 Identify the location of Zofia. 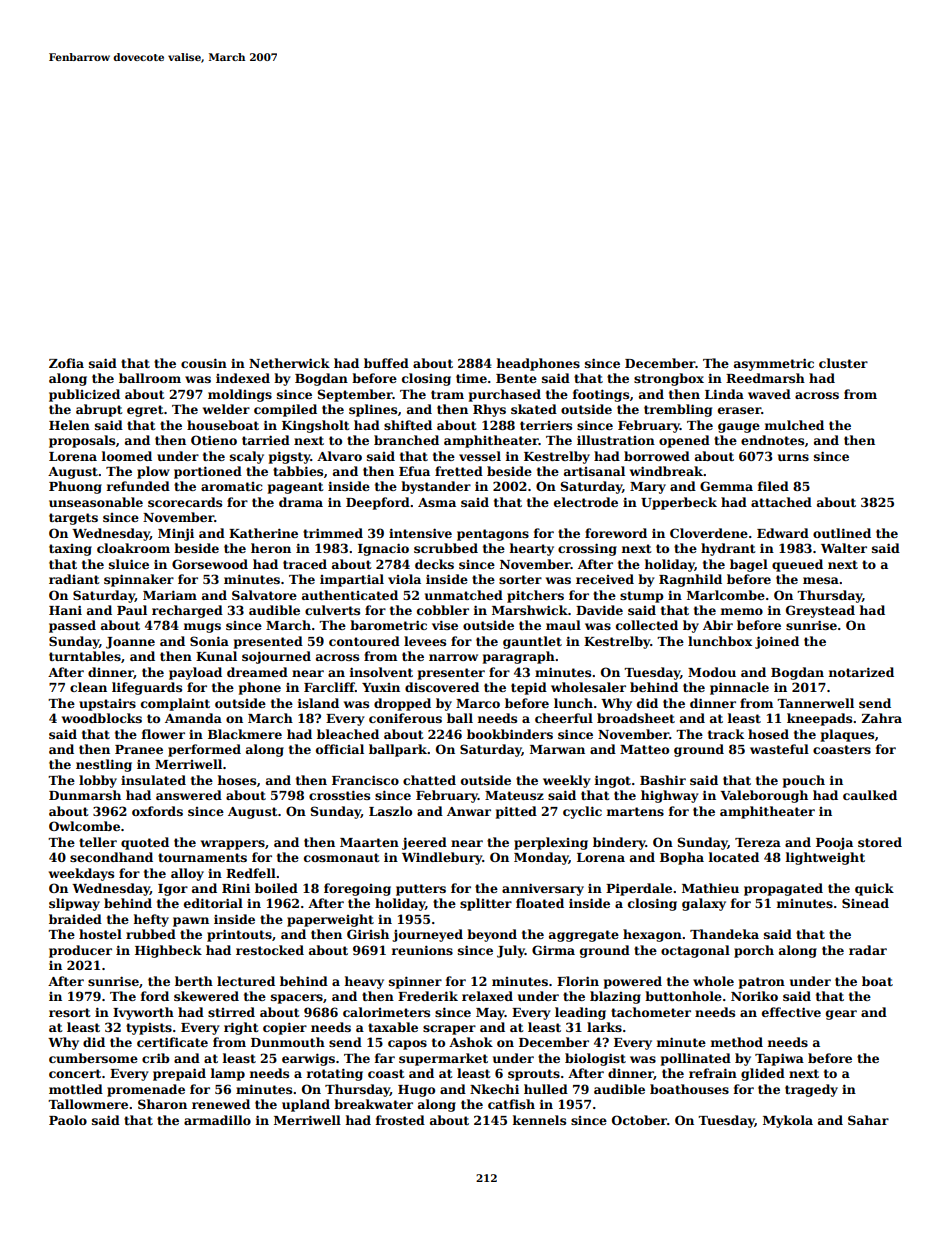
(66, 363).
